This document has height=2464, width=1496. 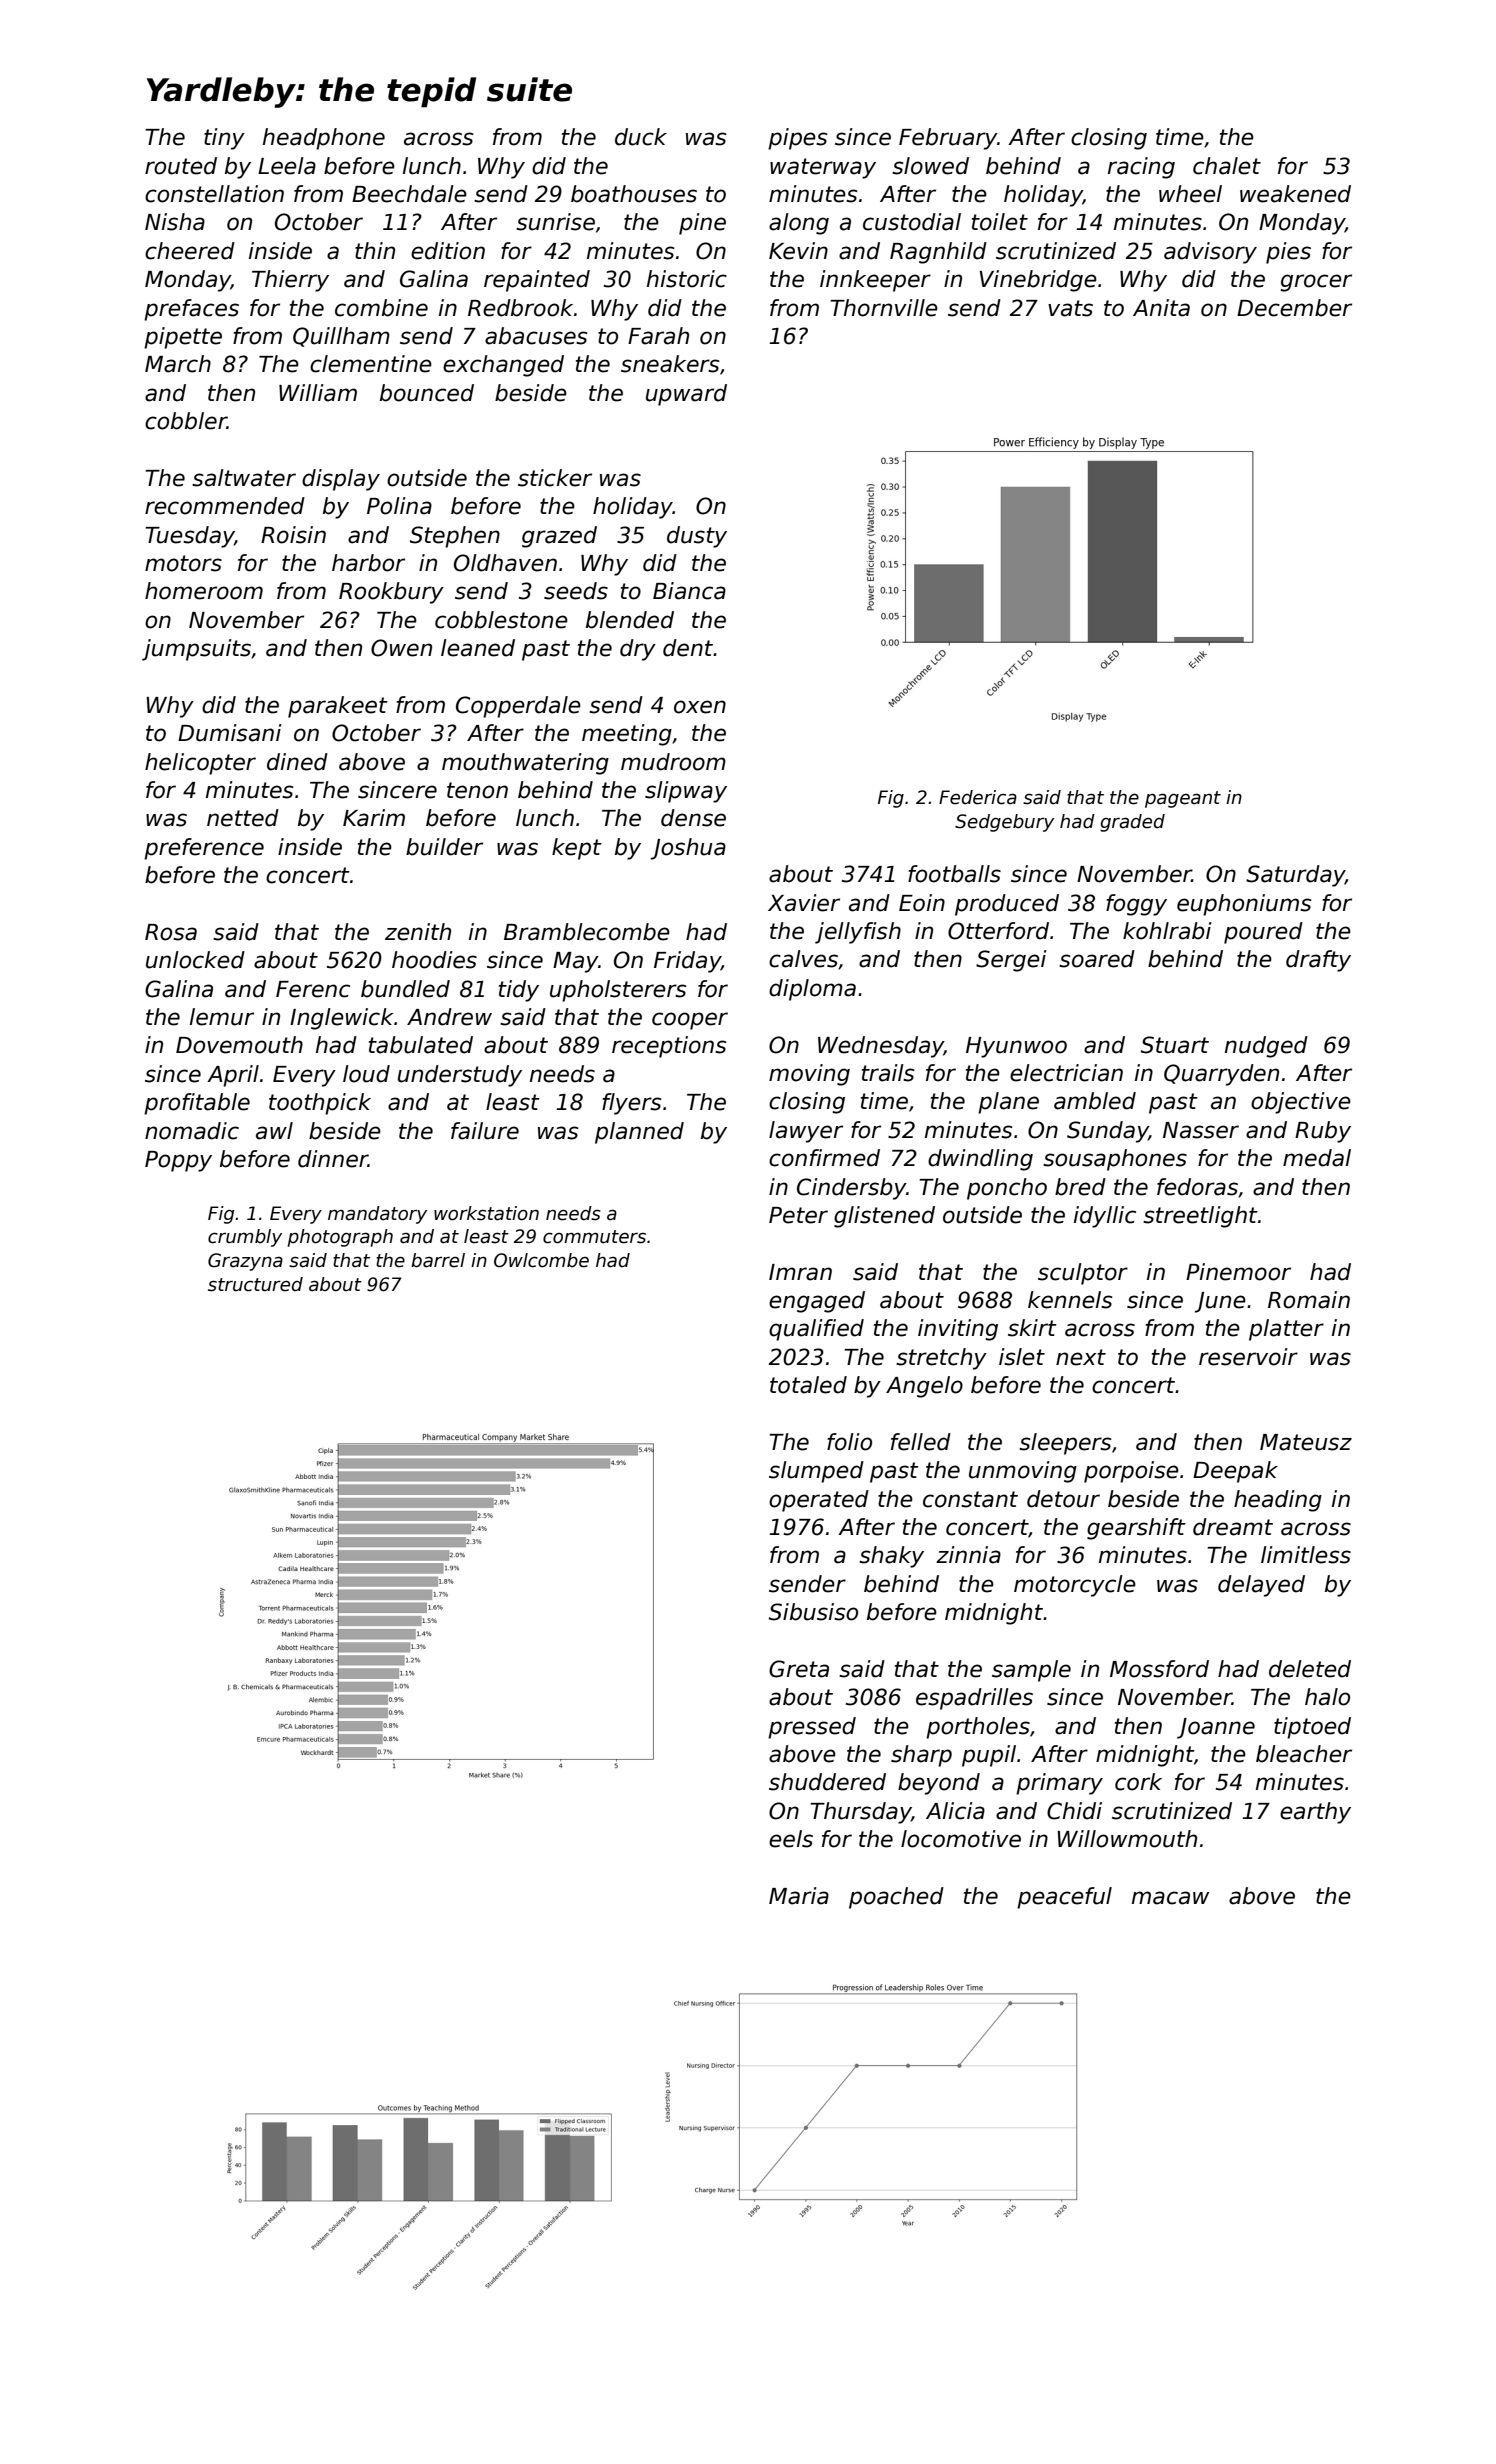 What do you see at coordinates (1132, 823) in the document?
I see `graded` at bounding box center [1132, 823].
